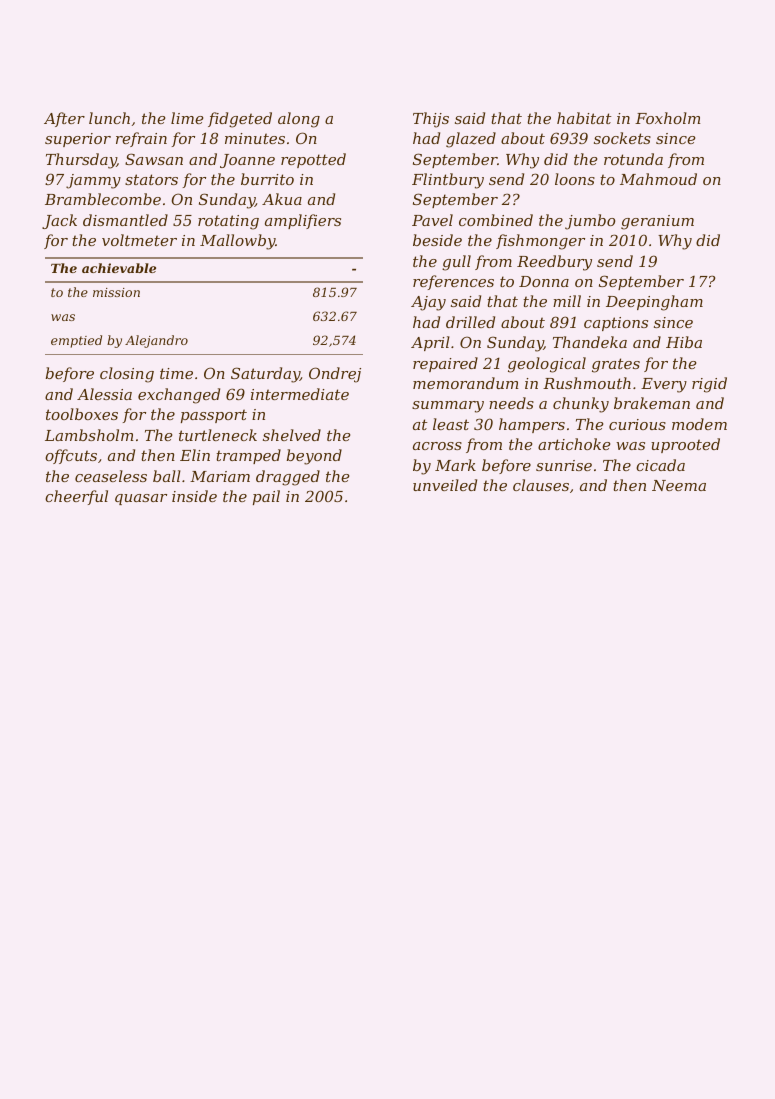 The image size is (775, 1099). Describe the element at coordinates (456, 263) in the image. I see `gull` at that location.
